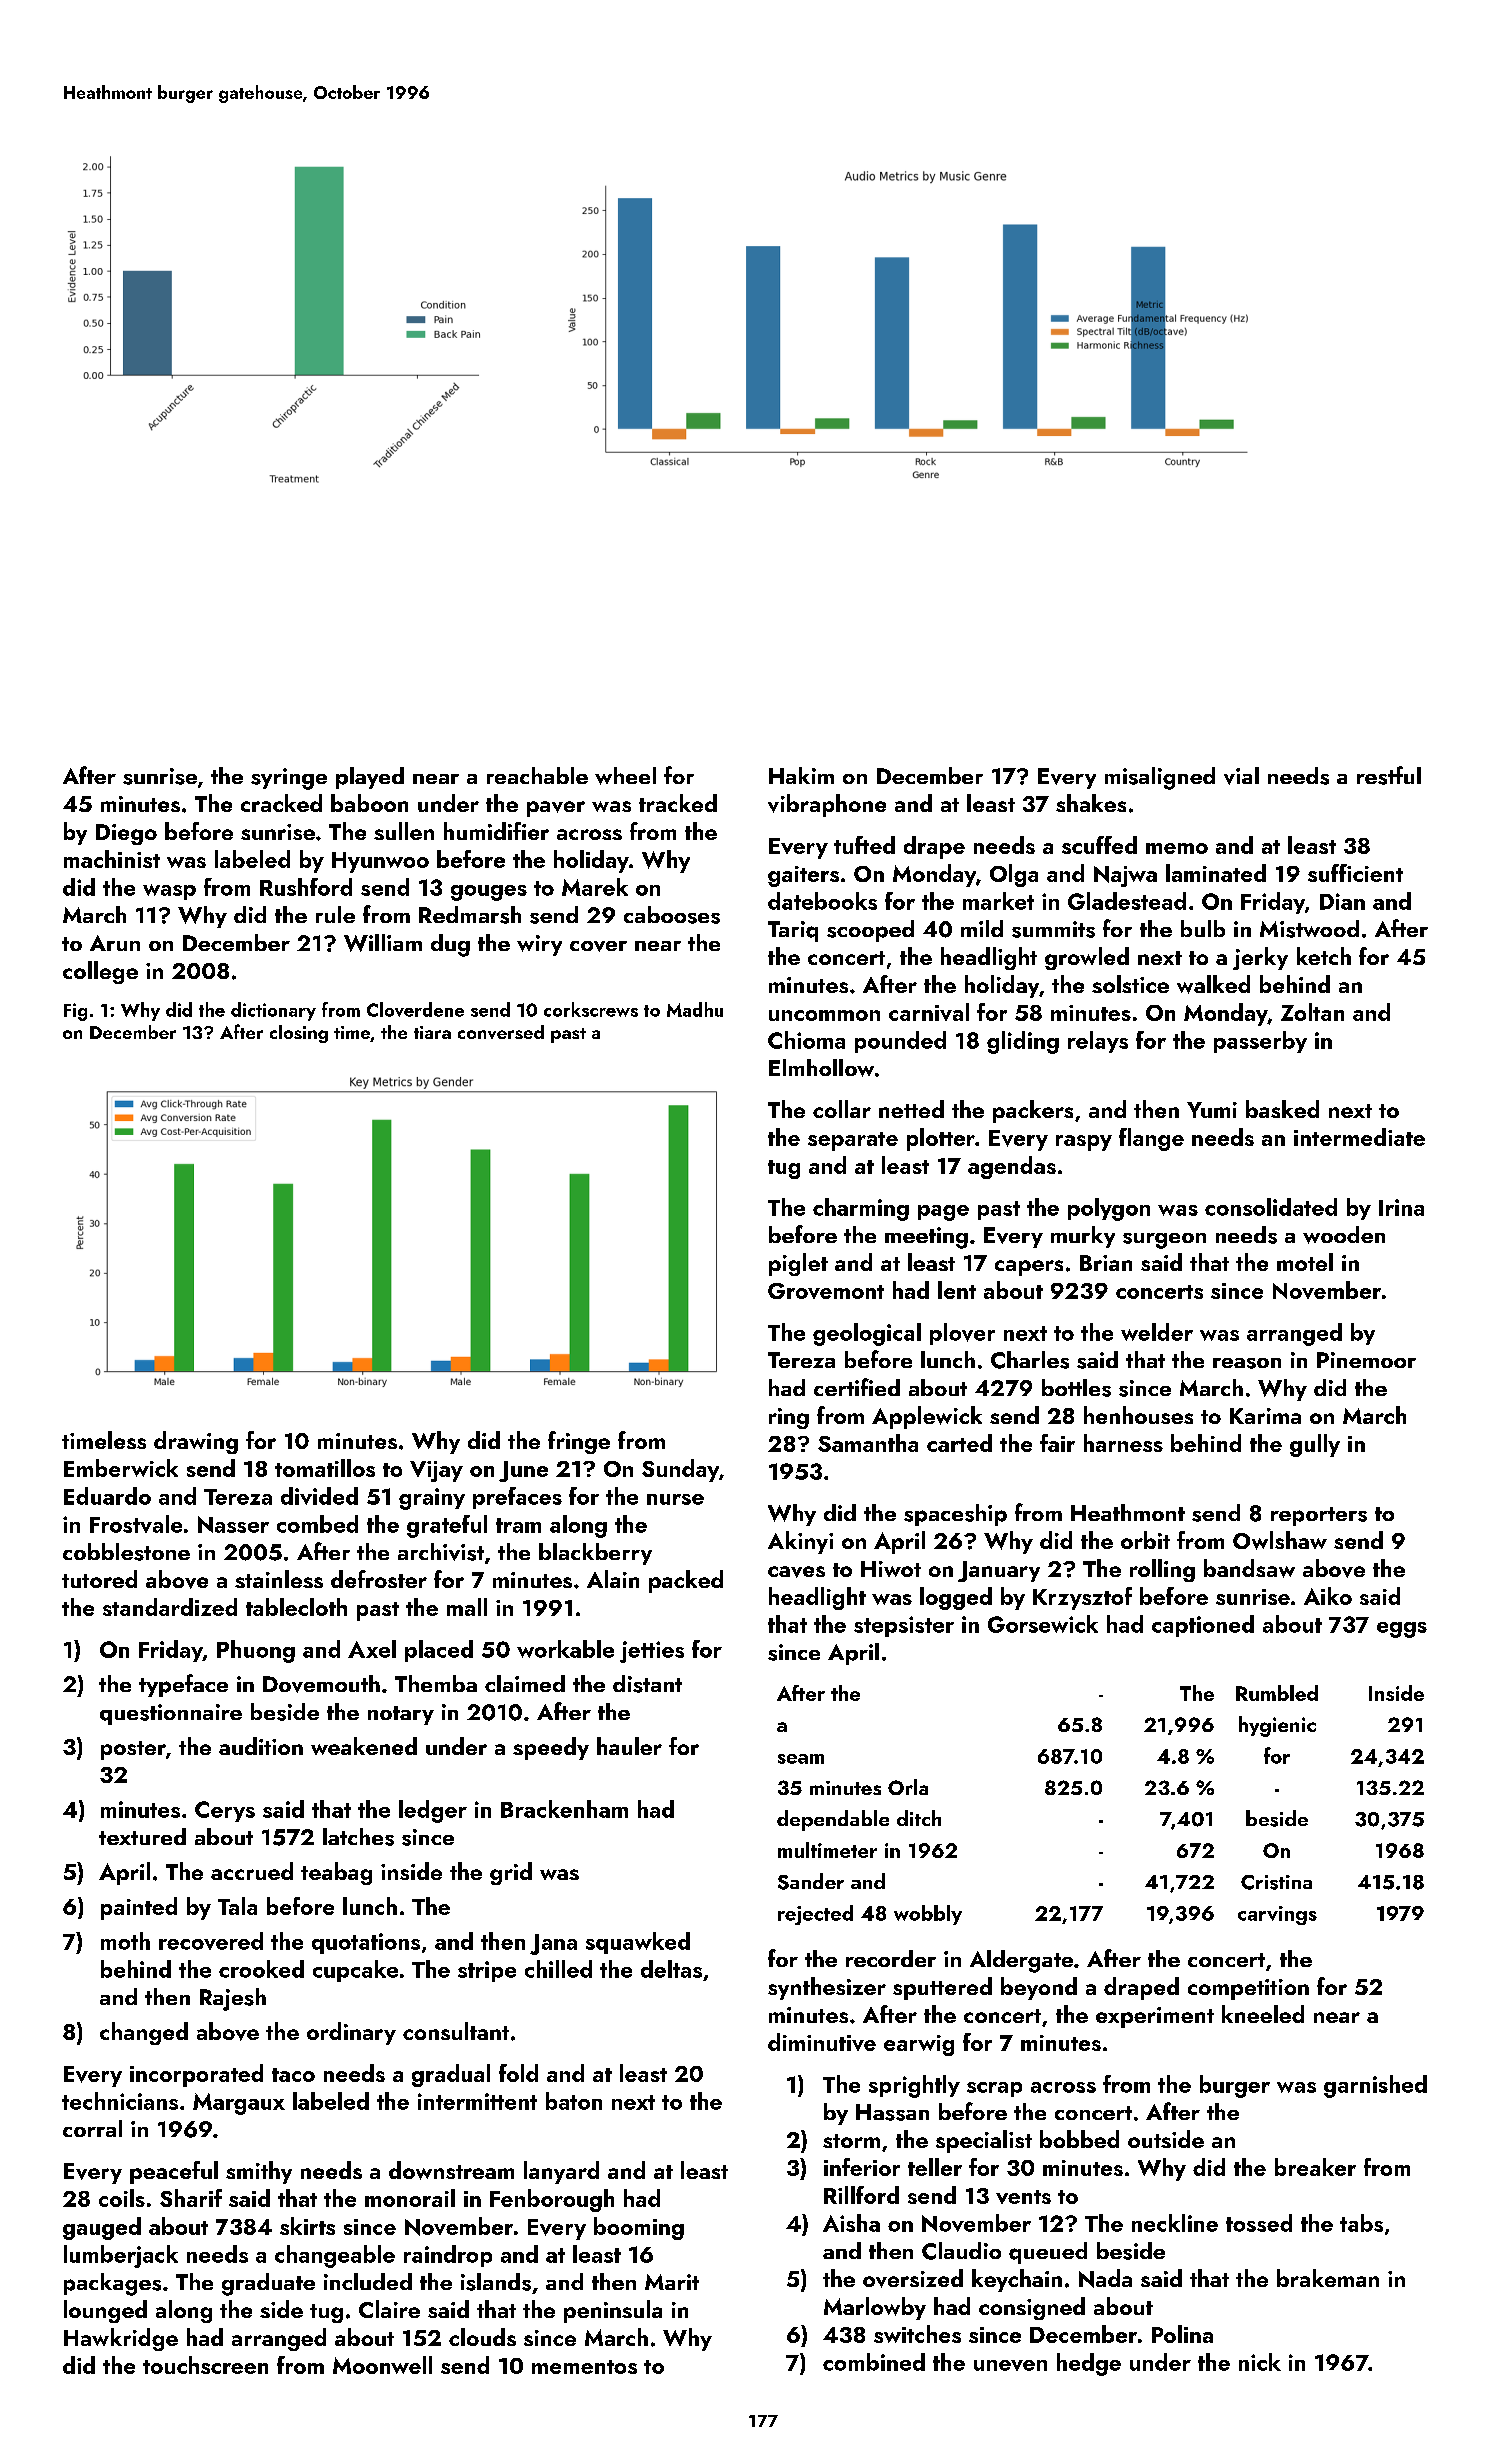 This screenshot has height=2464, width=1496. Describe the element at coordinates (126, 1552) in the screenshot. I see `cobblestone` at that location.
